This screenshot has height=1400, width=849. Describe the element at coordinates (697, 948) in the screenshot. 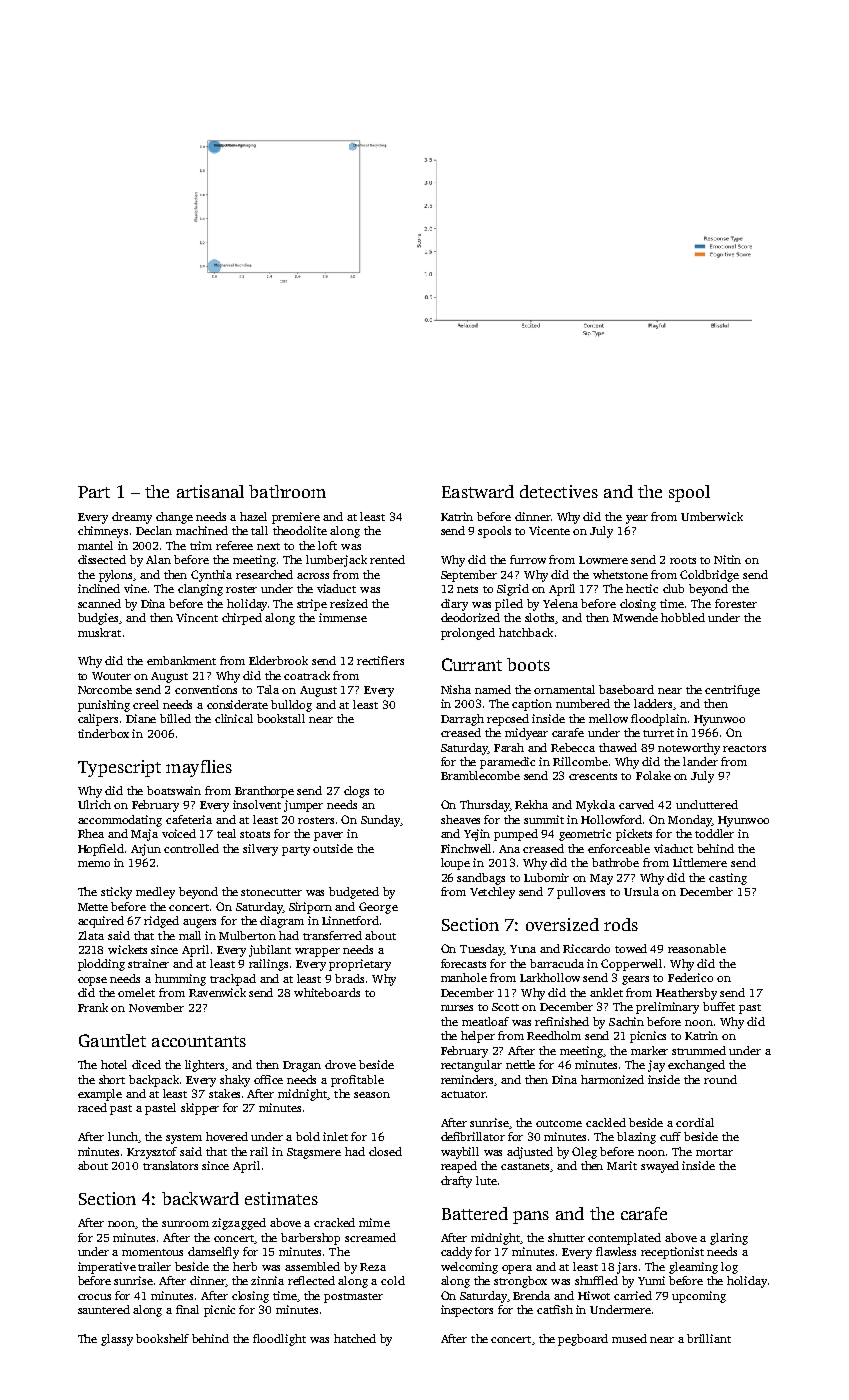

I see `reasonable` at that location.
